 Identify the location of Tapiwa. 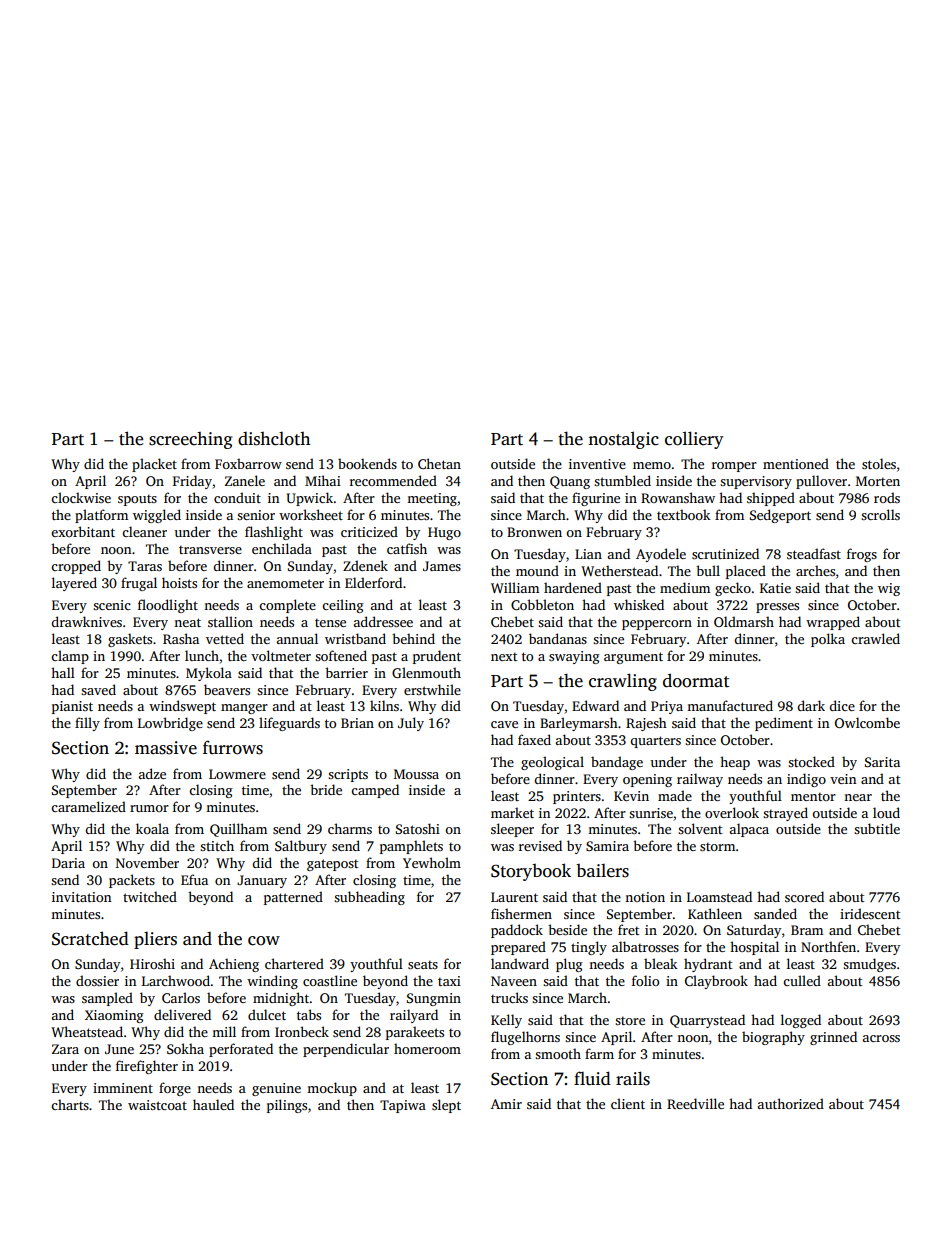
(403, 1106).
